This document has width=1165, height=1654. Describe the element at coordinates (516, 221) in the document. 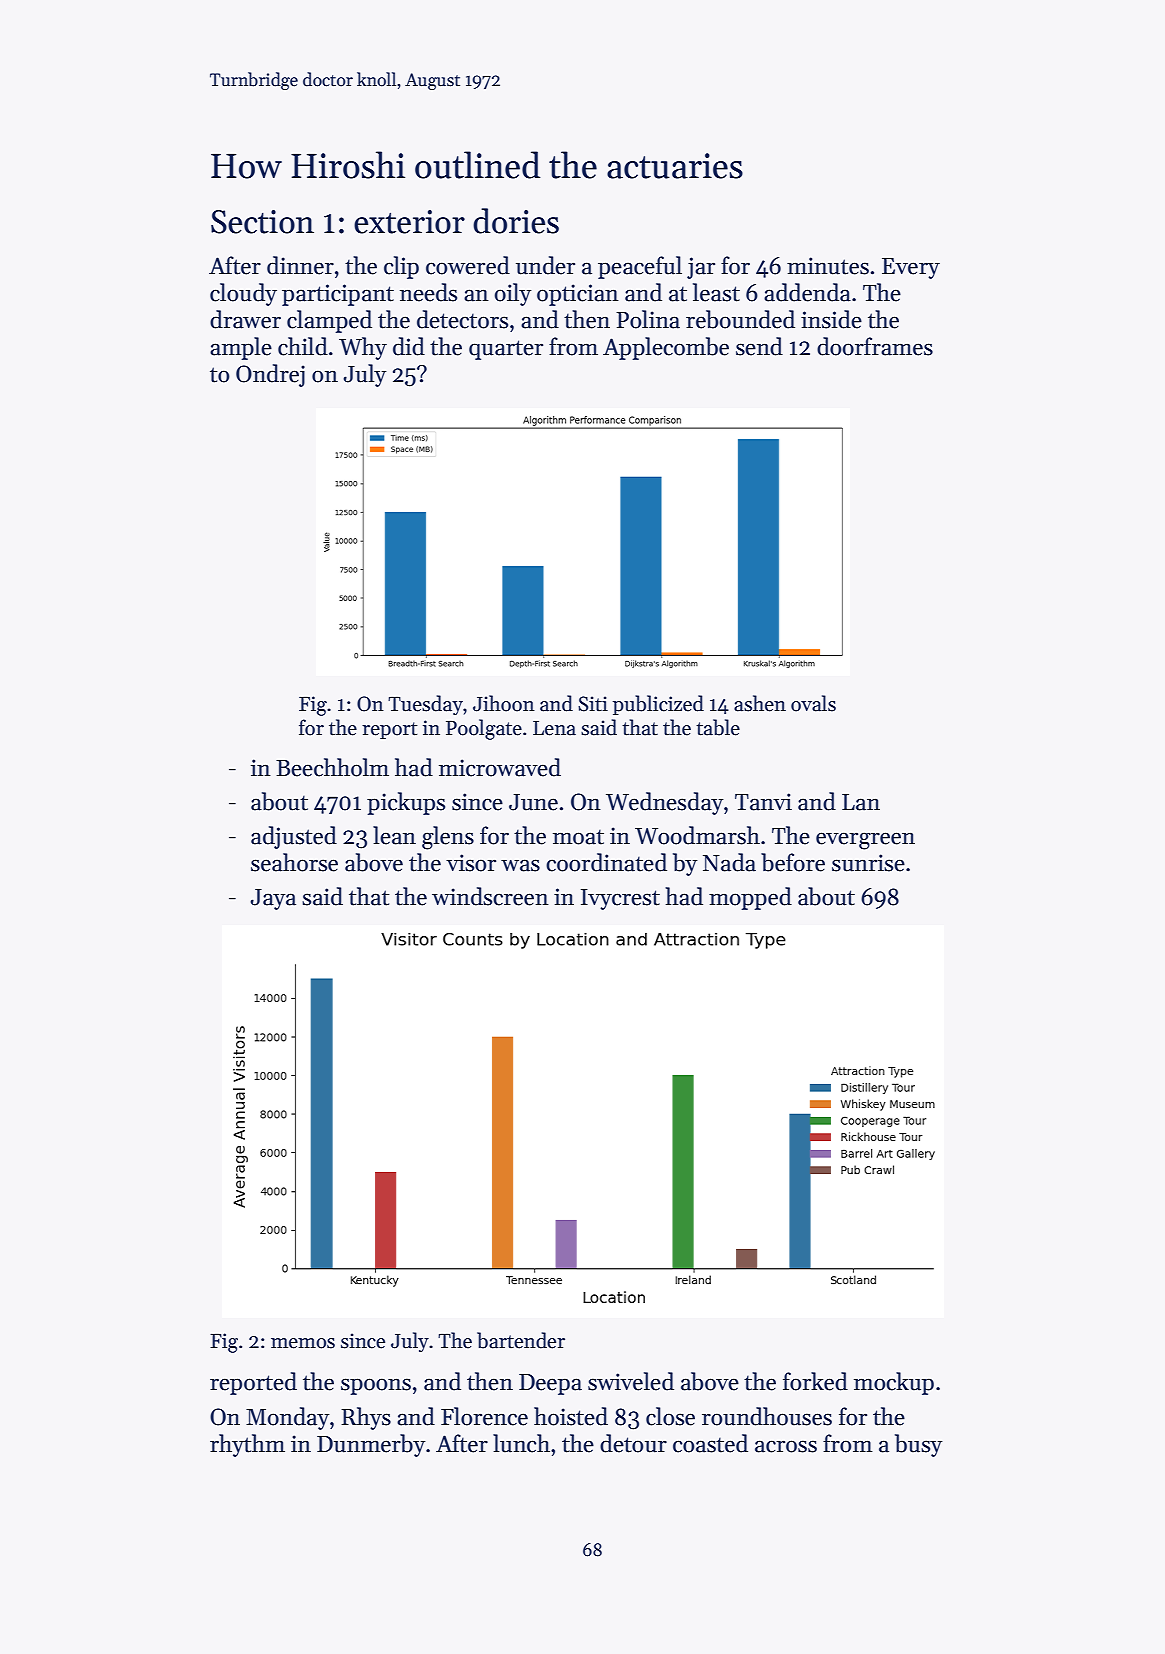

I see `dories` at that location.
